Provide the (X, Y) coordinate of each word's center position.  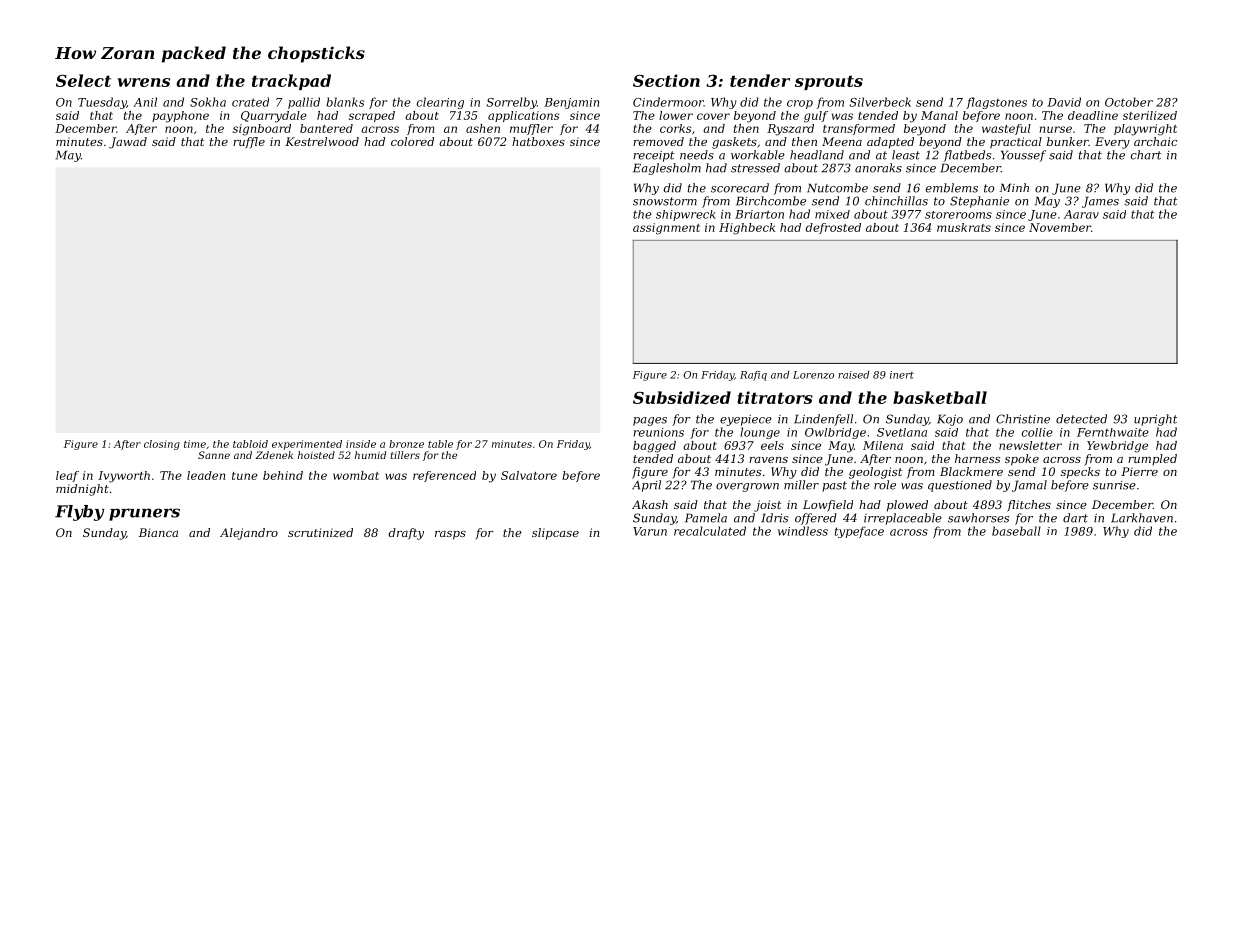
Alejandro (249, 534)
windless (803, 531)
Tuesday (102, 103)
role (885, 485)
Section (666, 80)
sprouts (829, 82)
